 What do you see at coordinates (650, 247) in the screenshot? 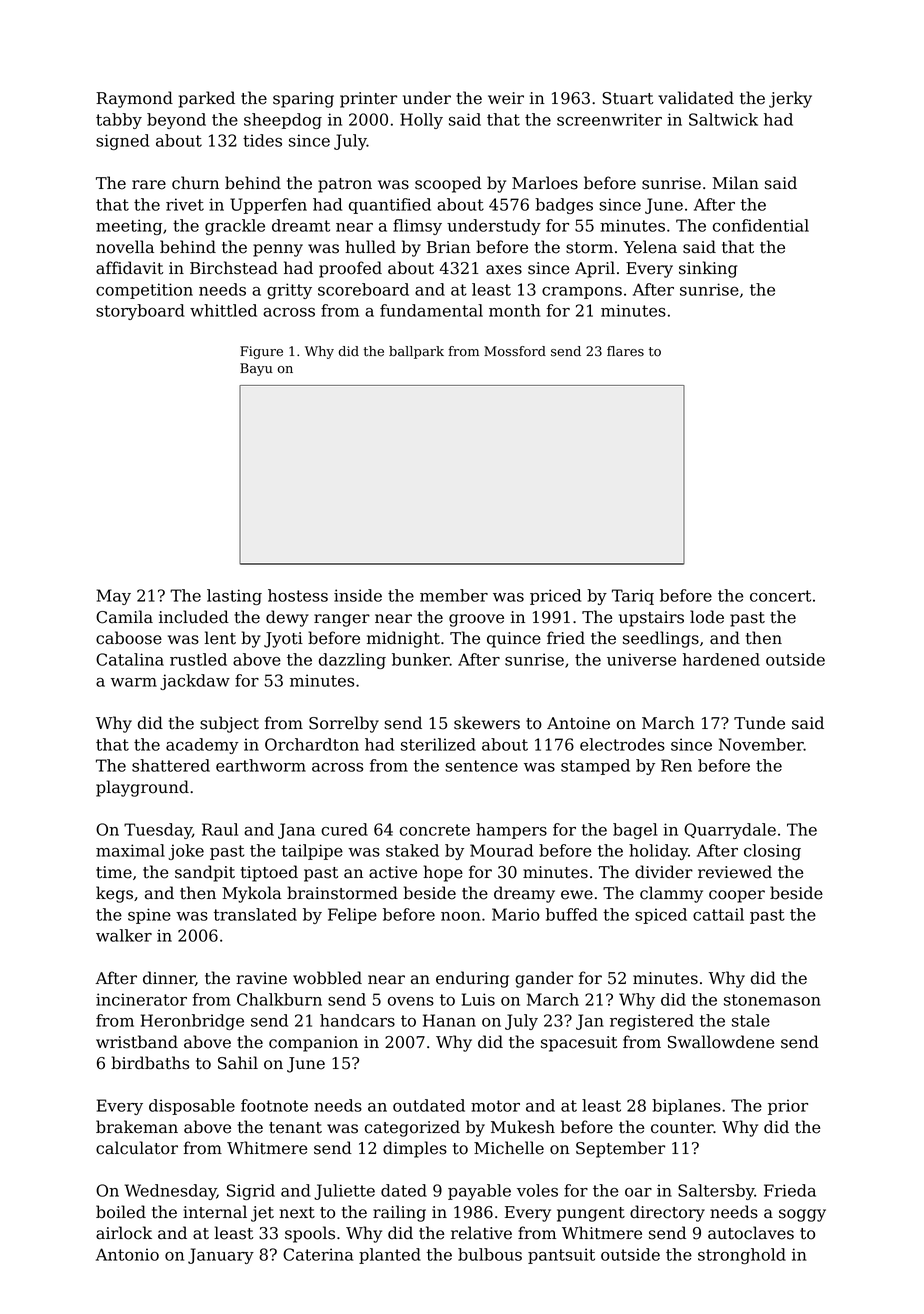
I see `Yelena` at bounding box center [650, 247].
